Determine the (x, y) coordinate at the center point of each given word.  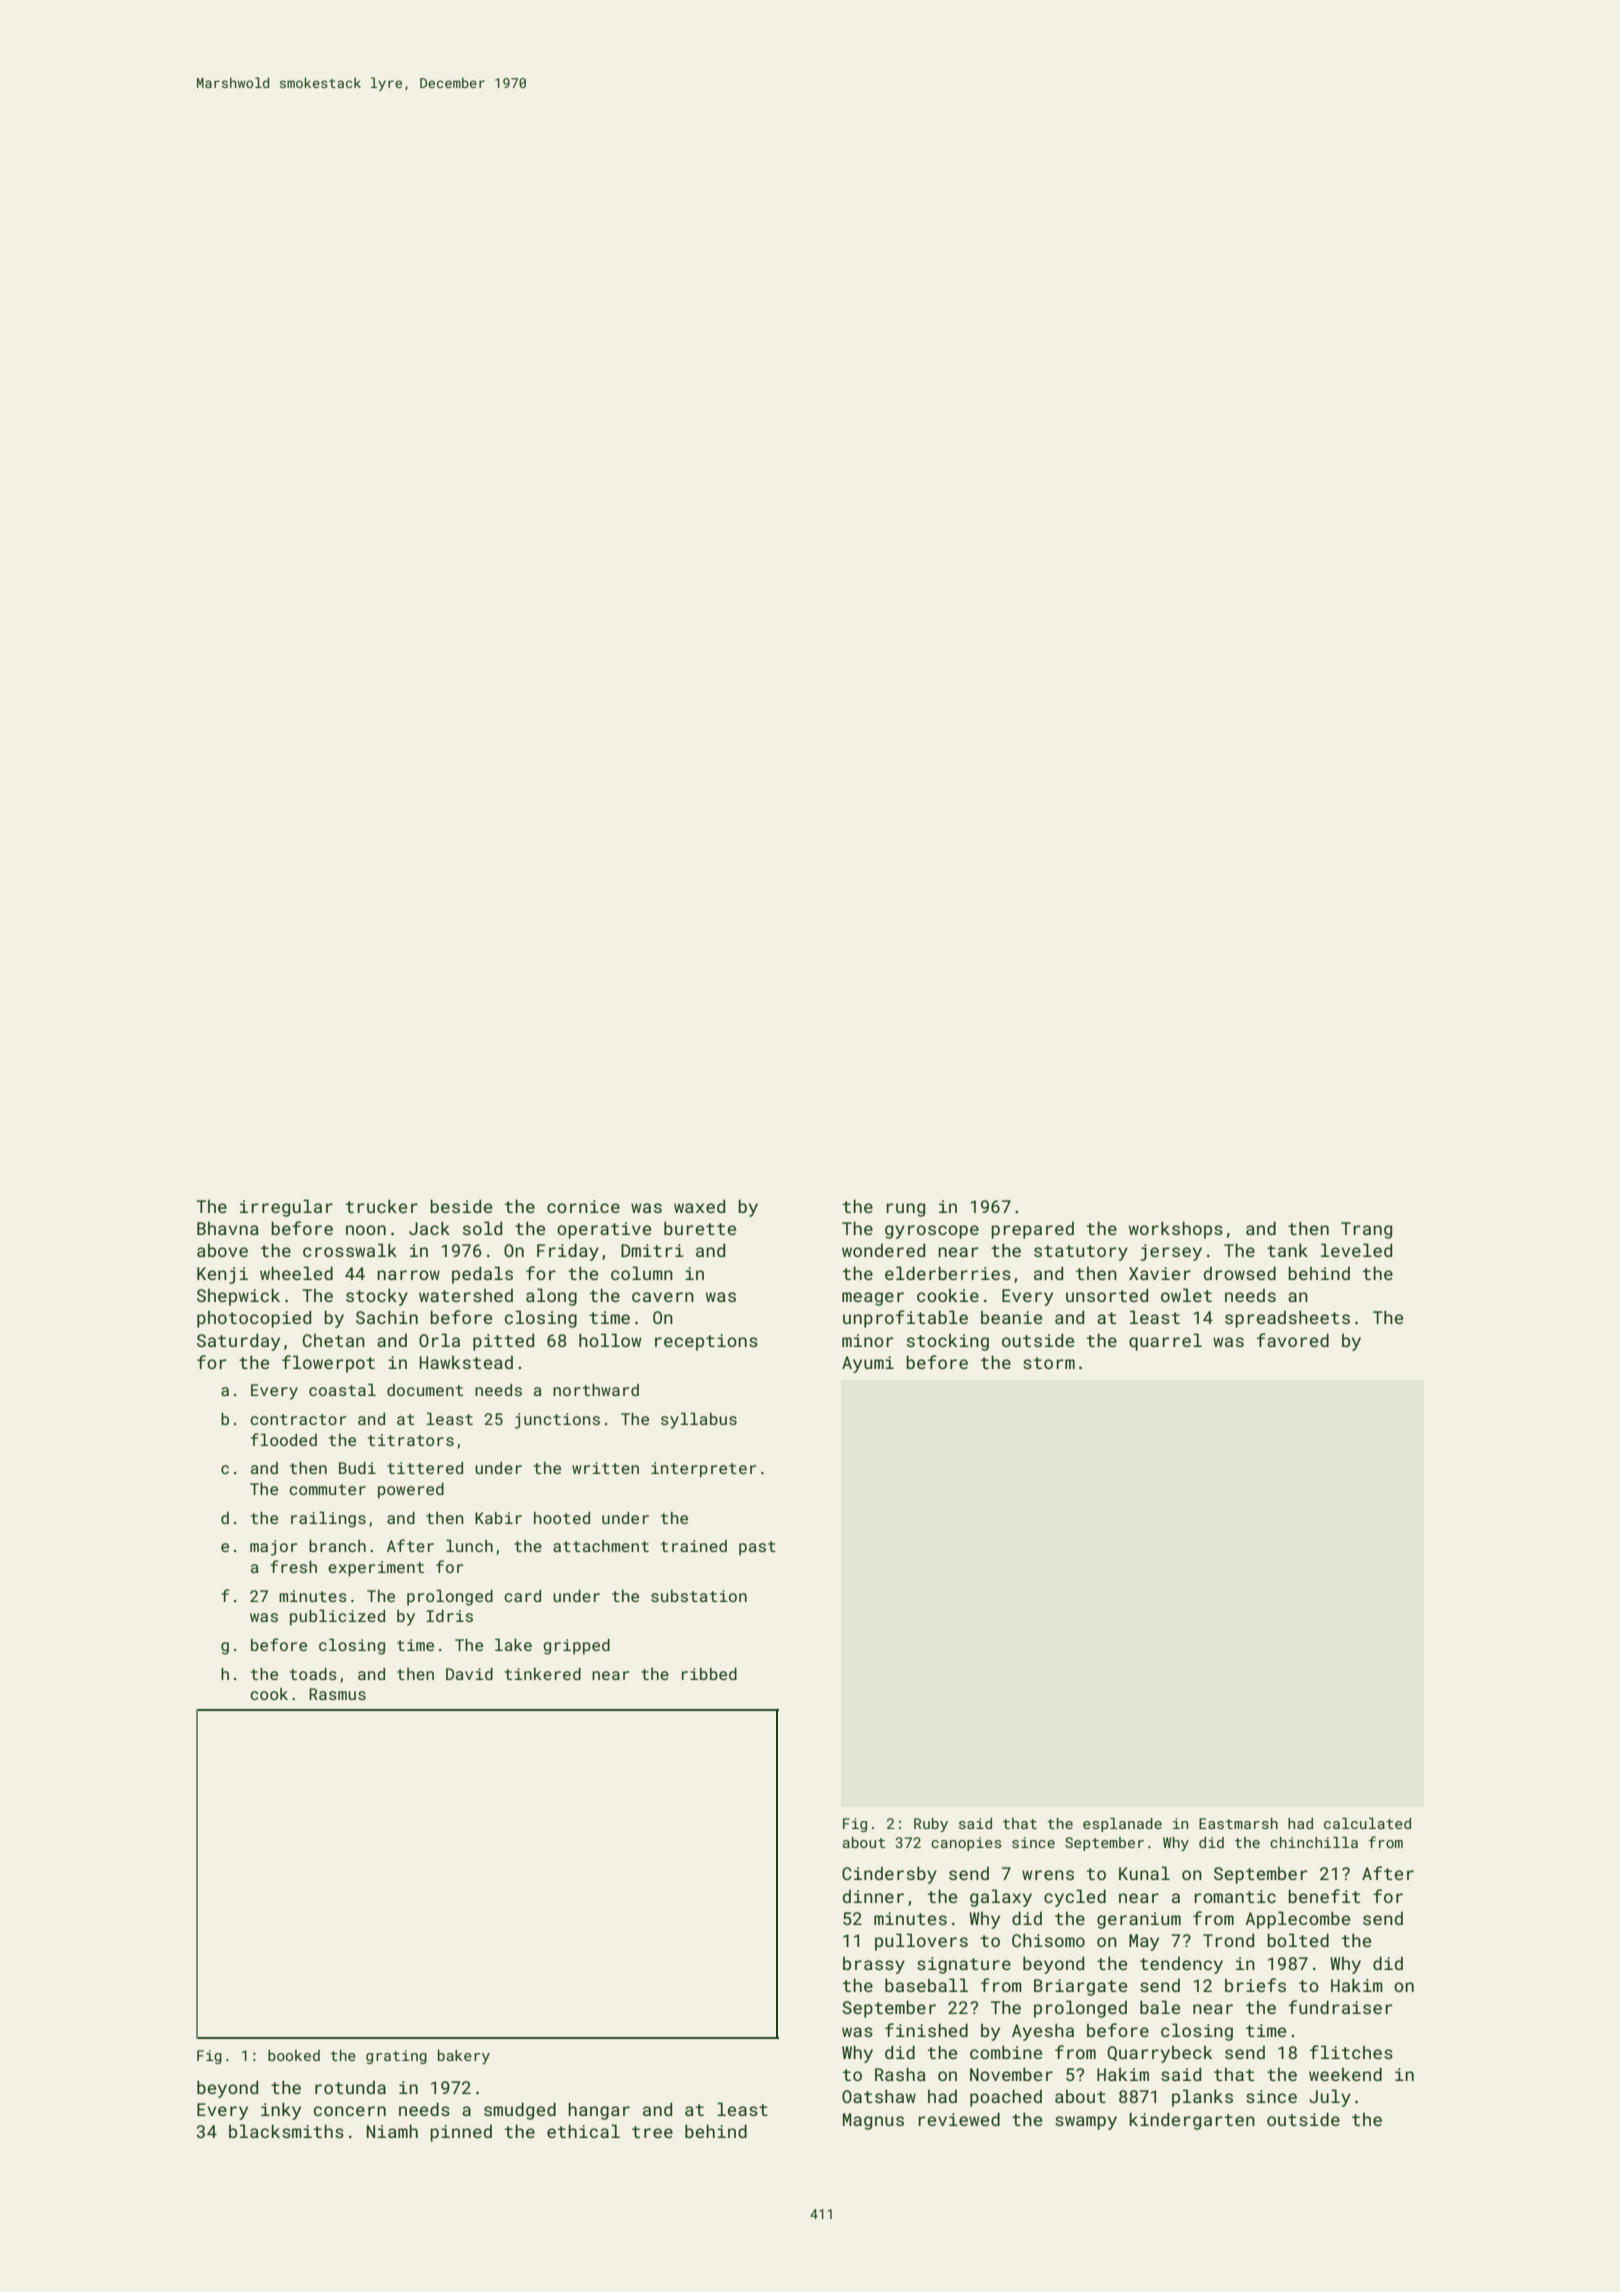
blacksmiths (286, 2131)
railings (328, 1520)
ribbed (709, 1674)
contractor (298, 1419)
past (757, 1548)
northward (596, 1390)
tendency (1181, 1965)
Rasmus (337, 1694)
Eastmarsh (1238, 1823)
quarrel (1165, 1342)
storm (1049, 1363)
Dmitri (652, 1250)
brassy (874, 1965)
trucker (382, 1206)
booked (294, 2055)
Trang (1366, 1230)
